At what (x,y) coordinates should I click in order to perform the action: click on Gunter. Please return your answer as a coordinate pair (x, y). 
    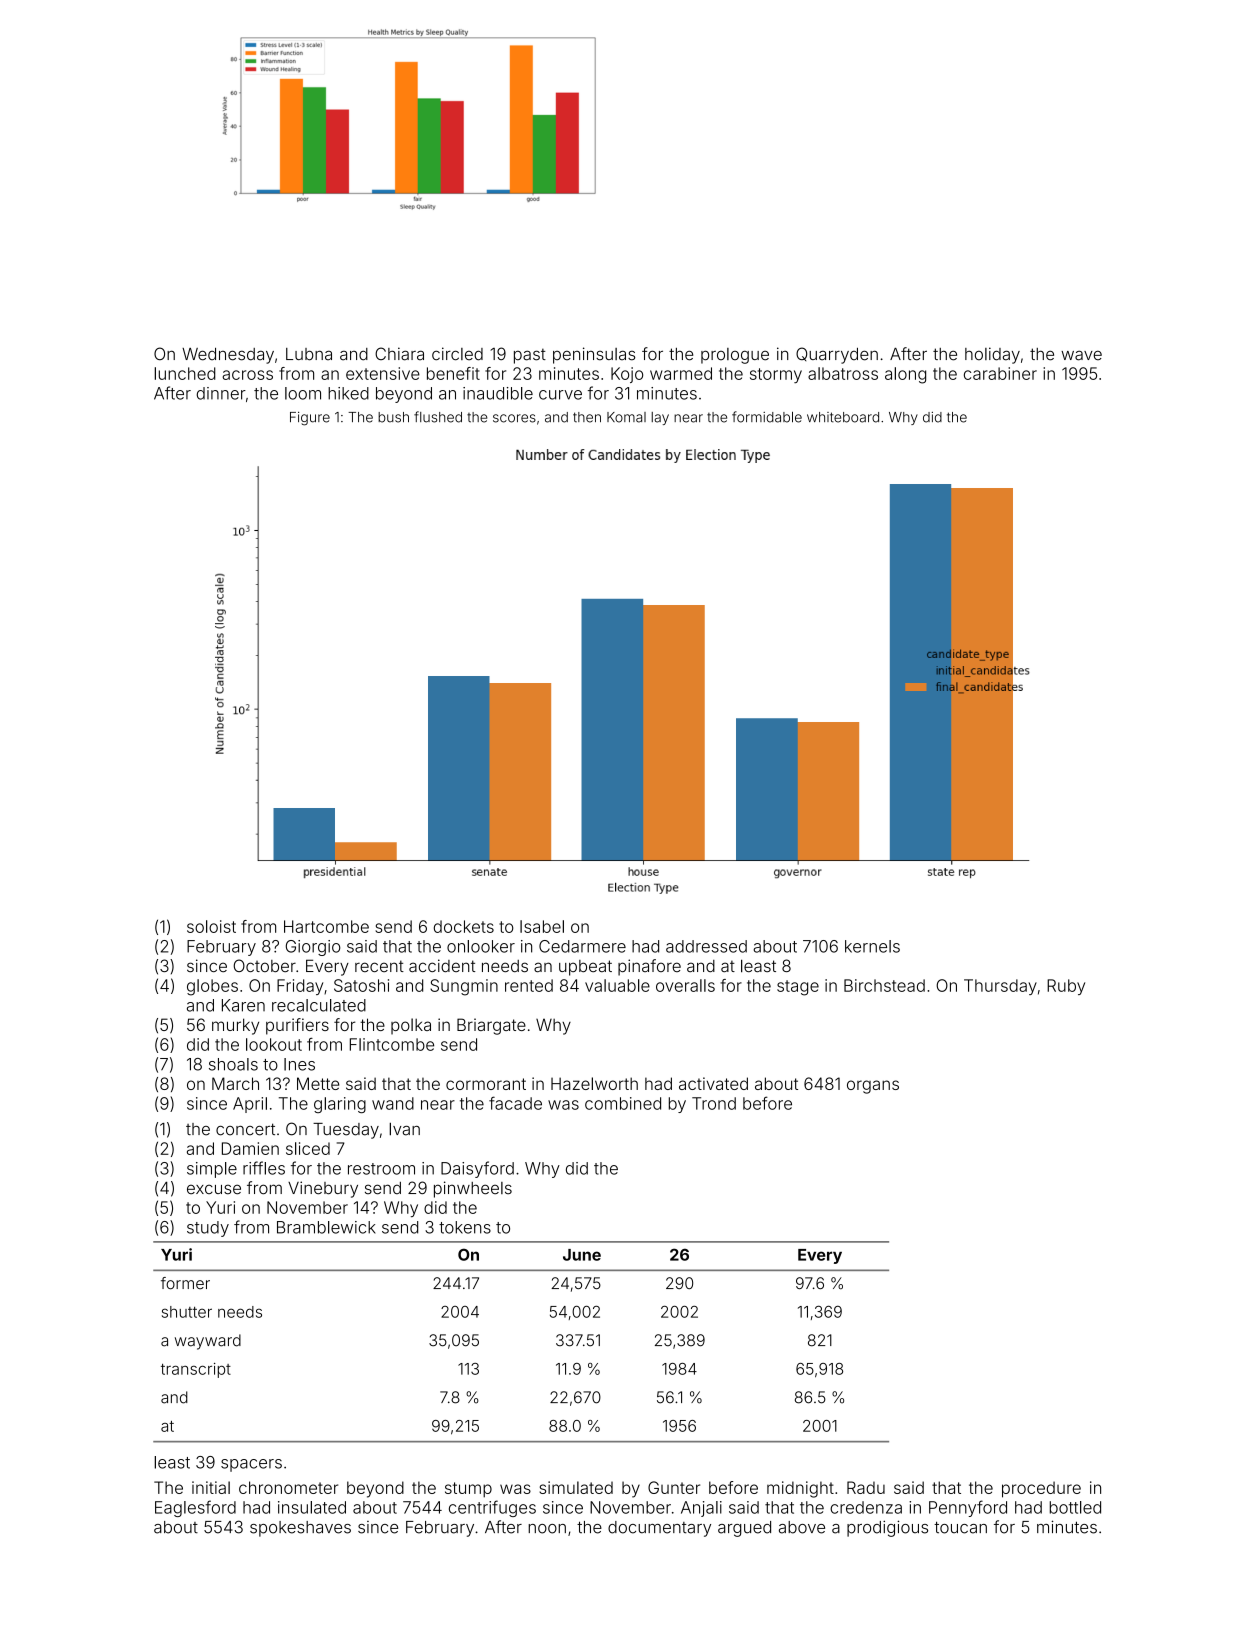
    Looking at the image, I should click on (674, 1487).
